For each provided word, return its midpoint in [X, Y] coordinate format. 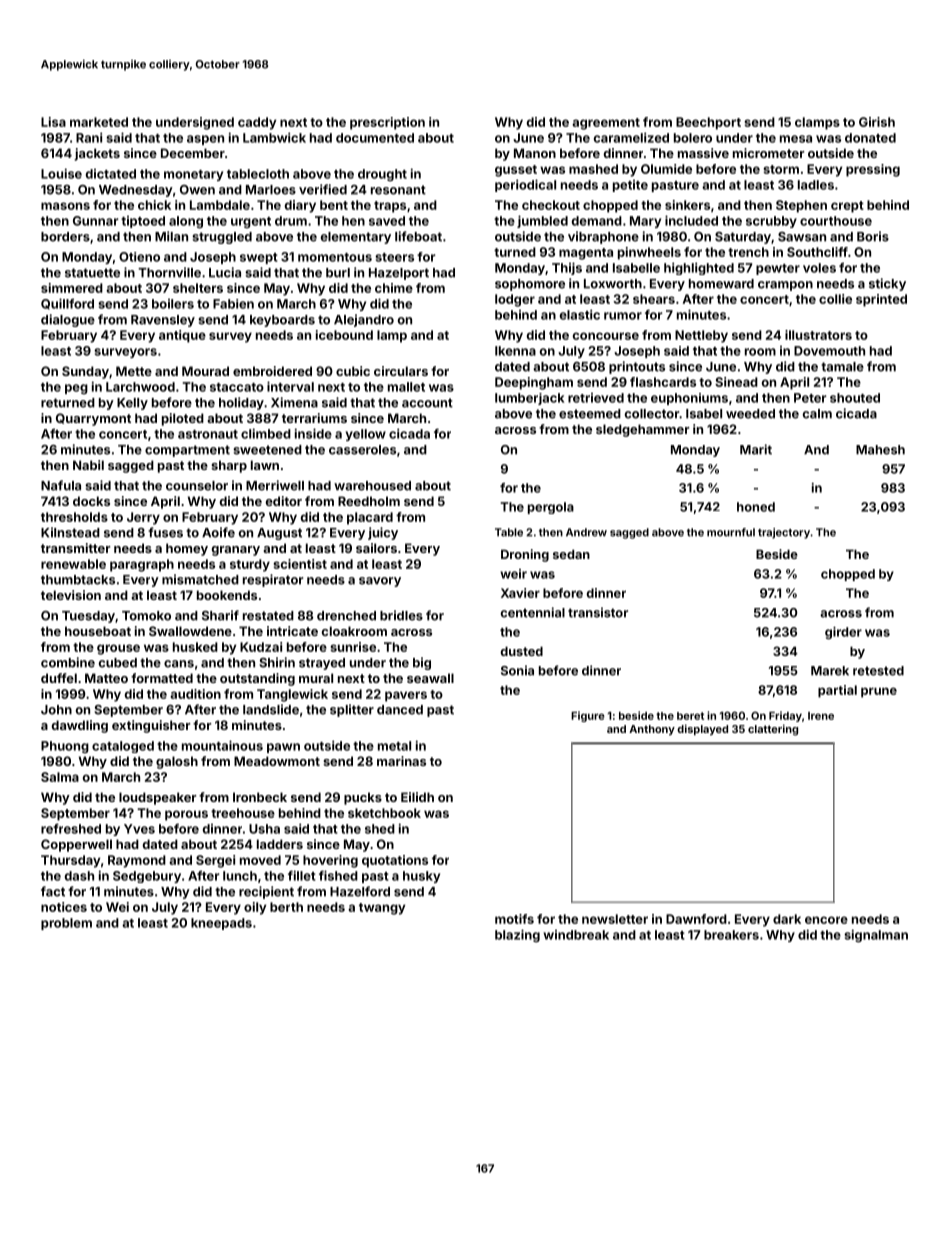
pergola [551, 508]
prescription [387, 123]
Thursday [70, 861]
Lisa [53, 122]
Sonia [517, 670]
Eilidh [417, 797]
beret [690, 716]
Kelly [132, 404]
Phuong [65, 747]
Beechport [708, 123]
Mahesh [880, 450]
